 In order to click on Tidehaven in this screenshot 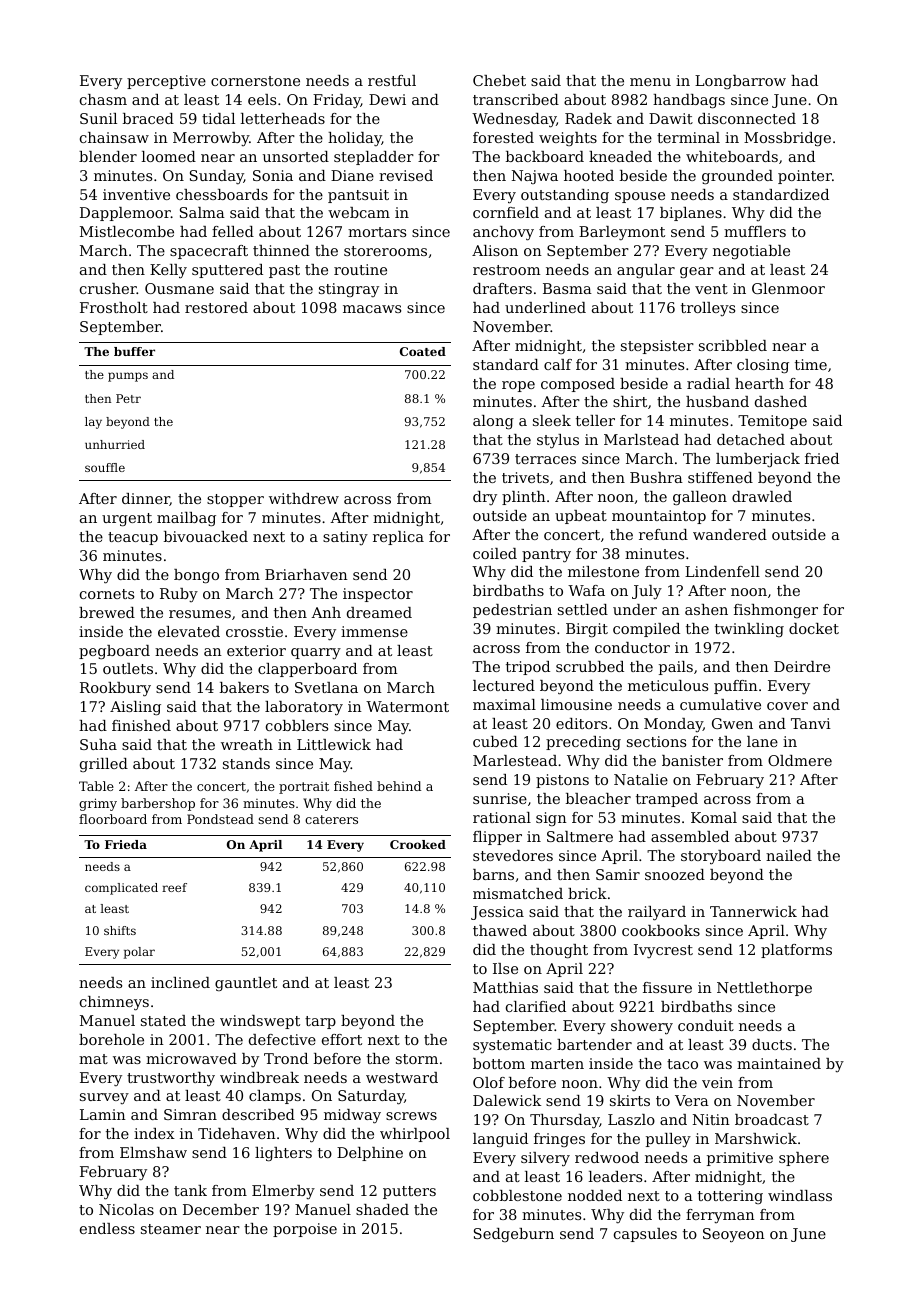, I will do `click(237, 1133)`.
